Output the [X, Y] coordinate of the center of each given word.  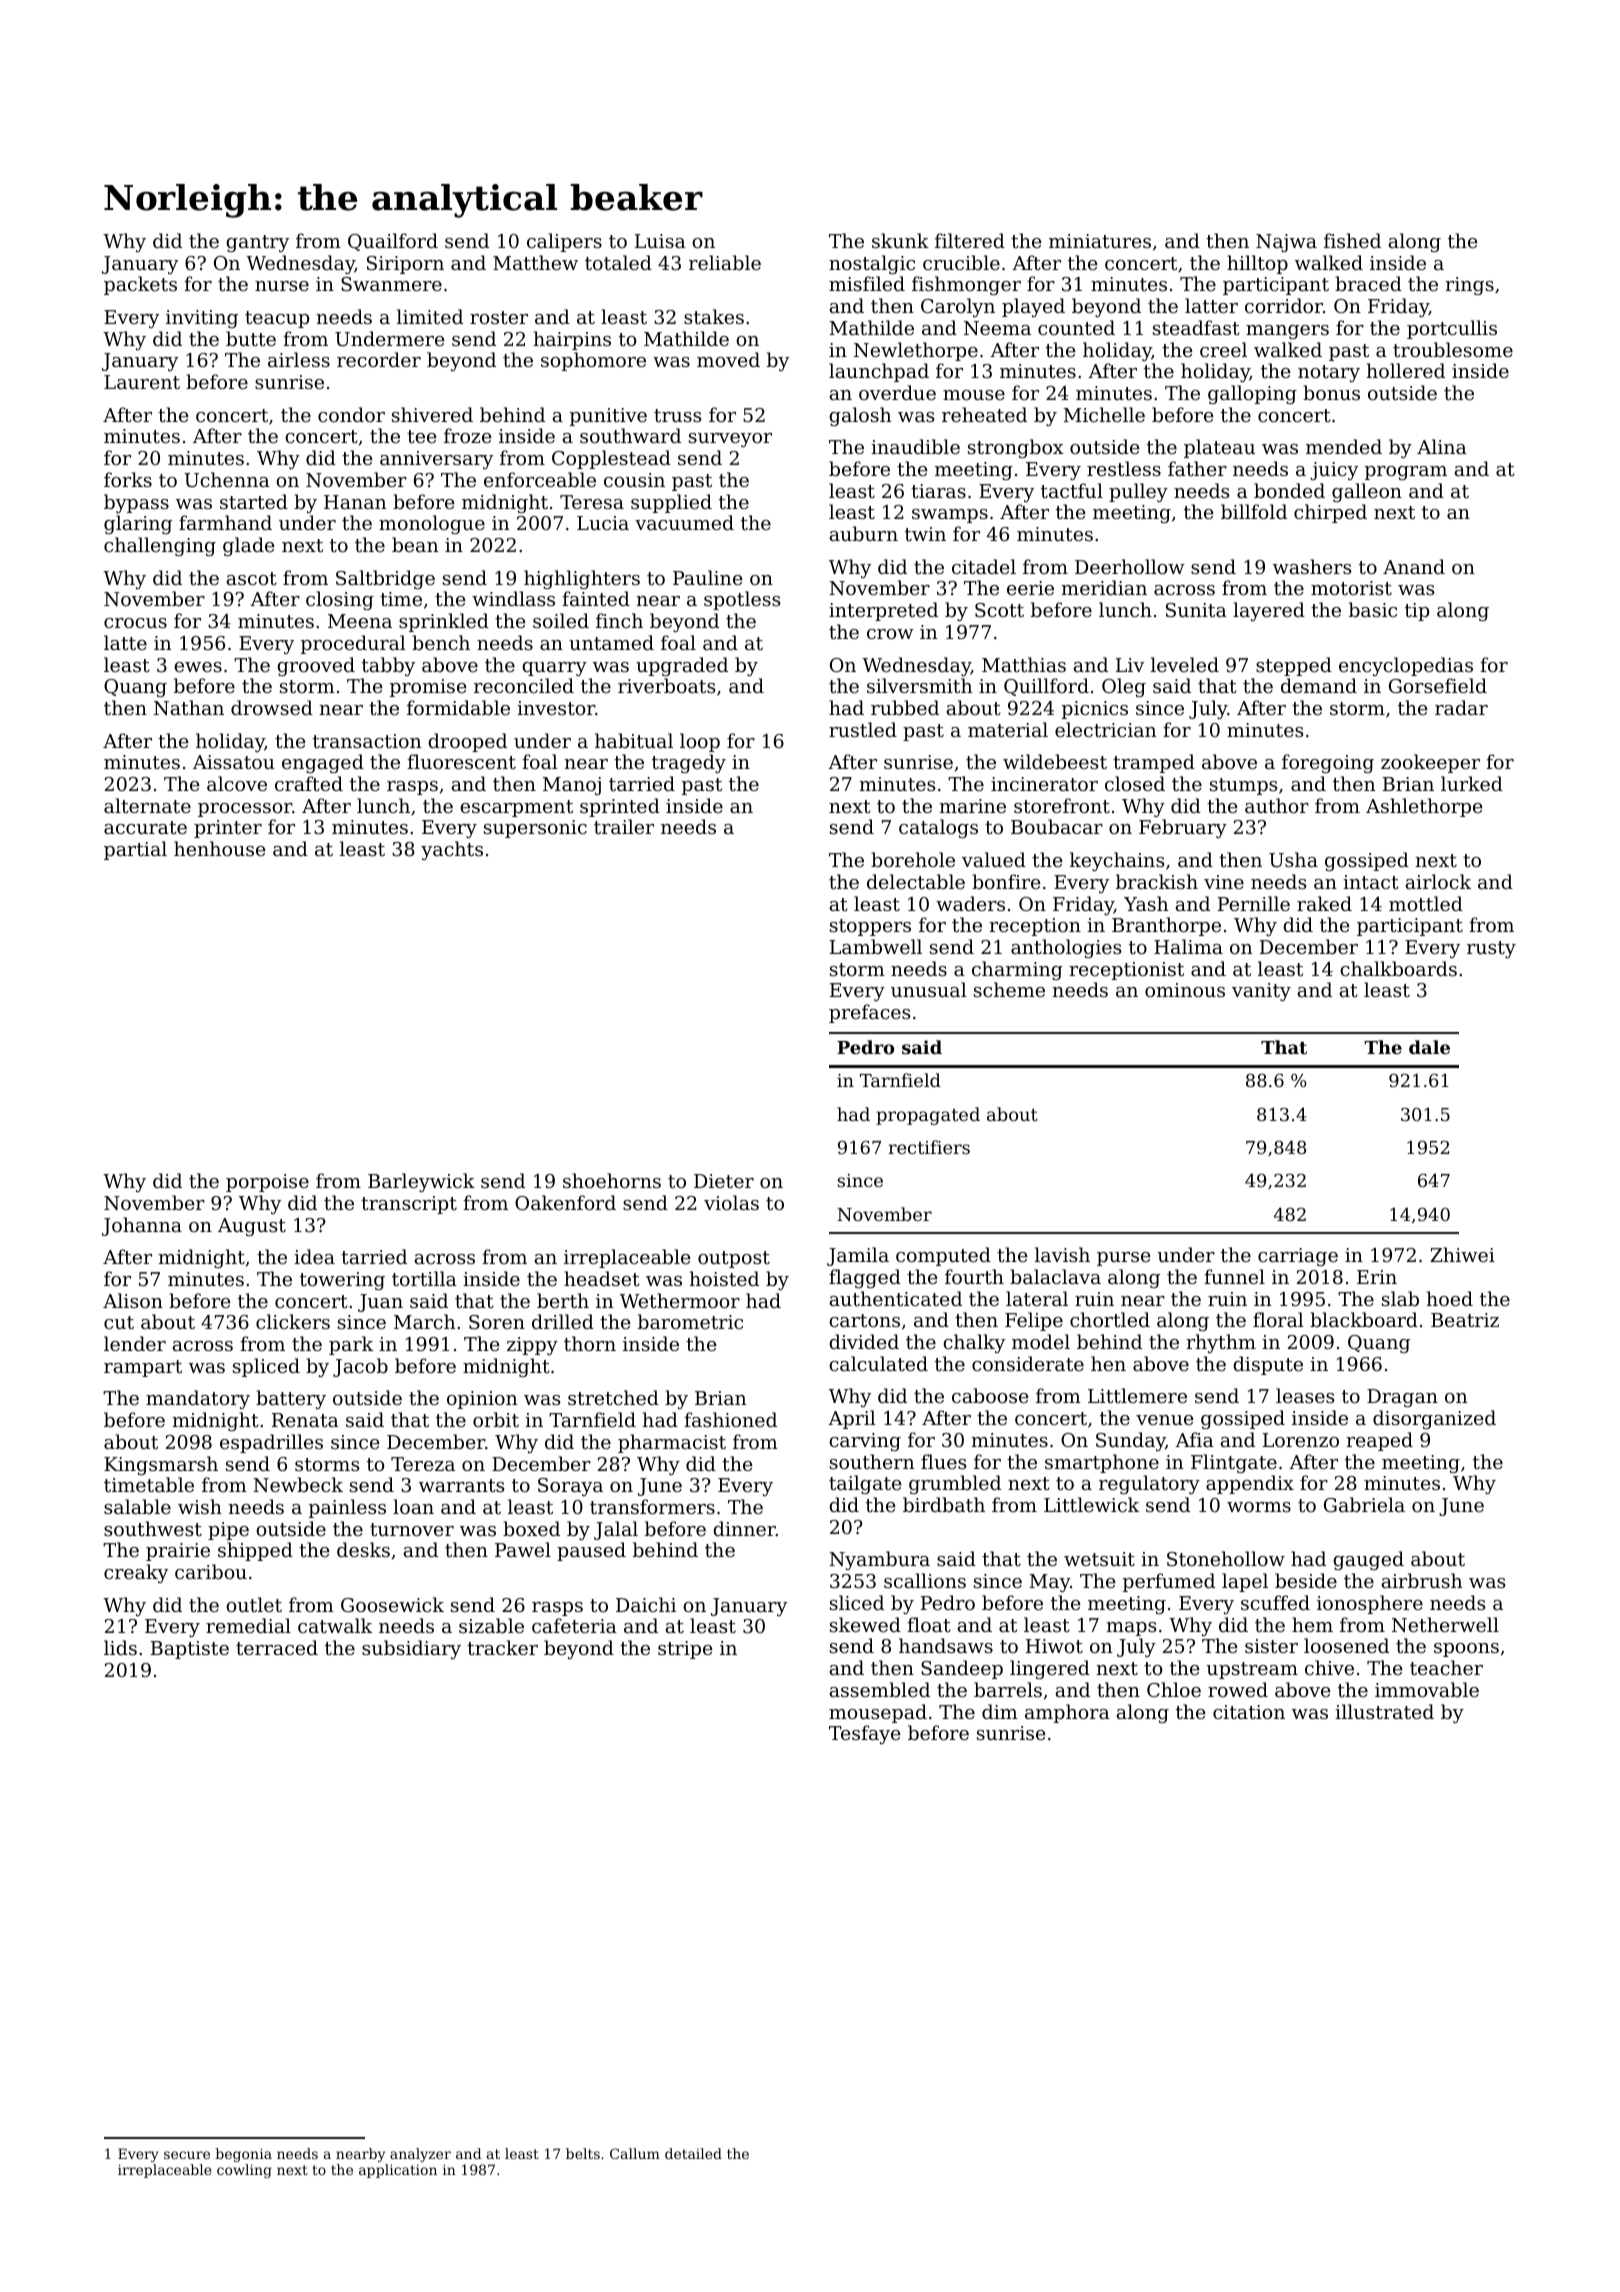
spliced [266, 1367]
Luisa [660, 241]
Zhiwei [1462, 1254]
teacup [277, 319]
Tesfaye [865, 1734]
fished [1352, 240]
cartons [864, 1320]
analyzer [420, 2155]
